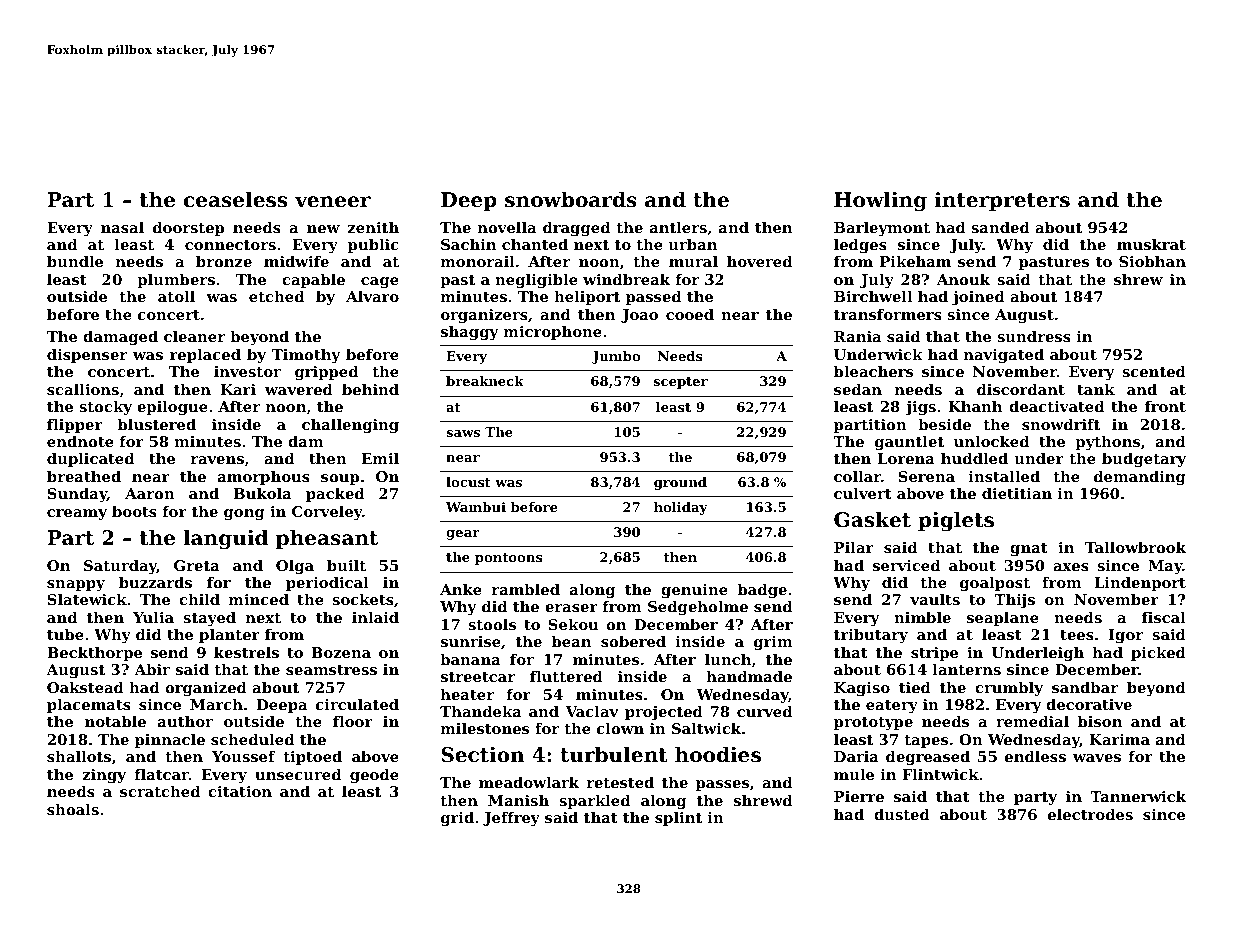  What do you see at coordinates (463, 433) in the page?
I see `saws` at bounding box center [463, 433].
